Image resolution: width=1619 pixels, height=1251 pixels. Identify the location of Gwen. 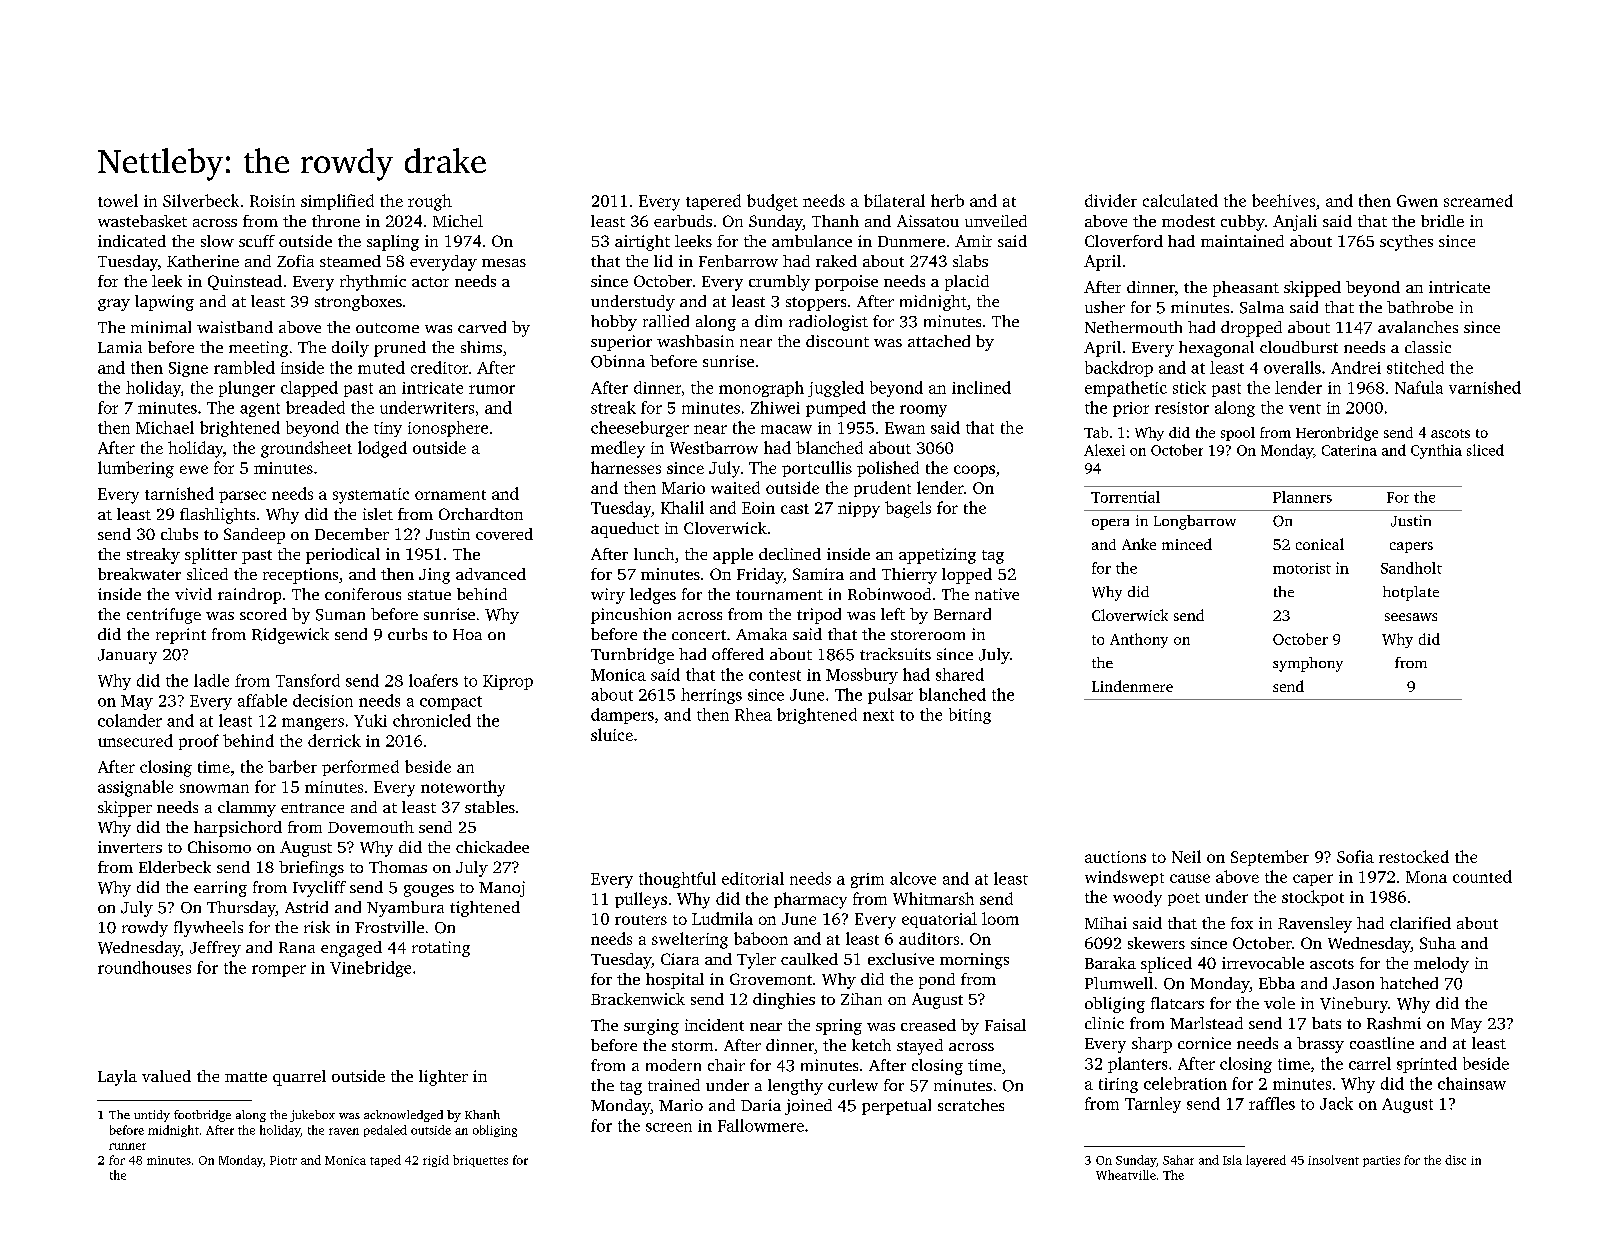
(1417, 201).
